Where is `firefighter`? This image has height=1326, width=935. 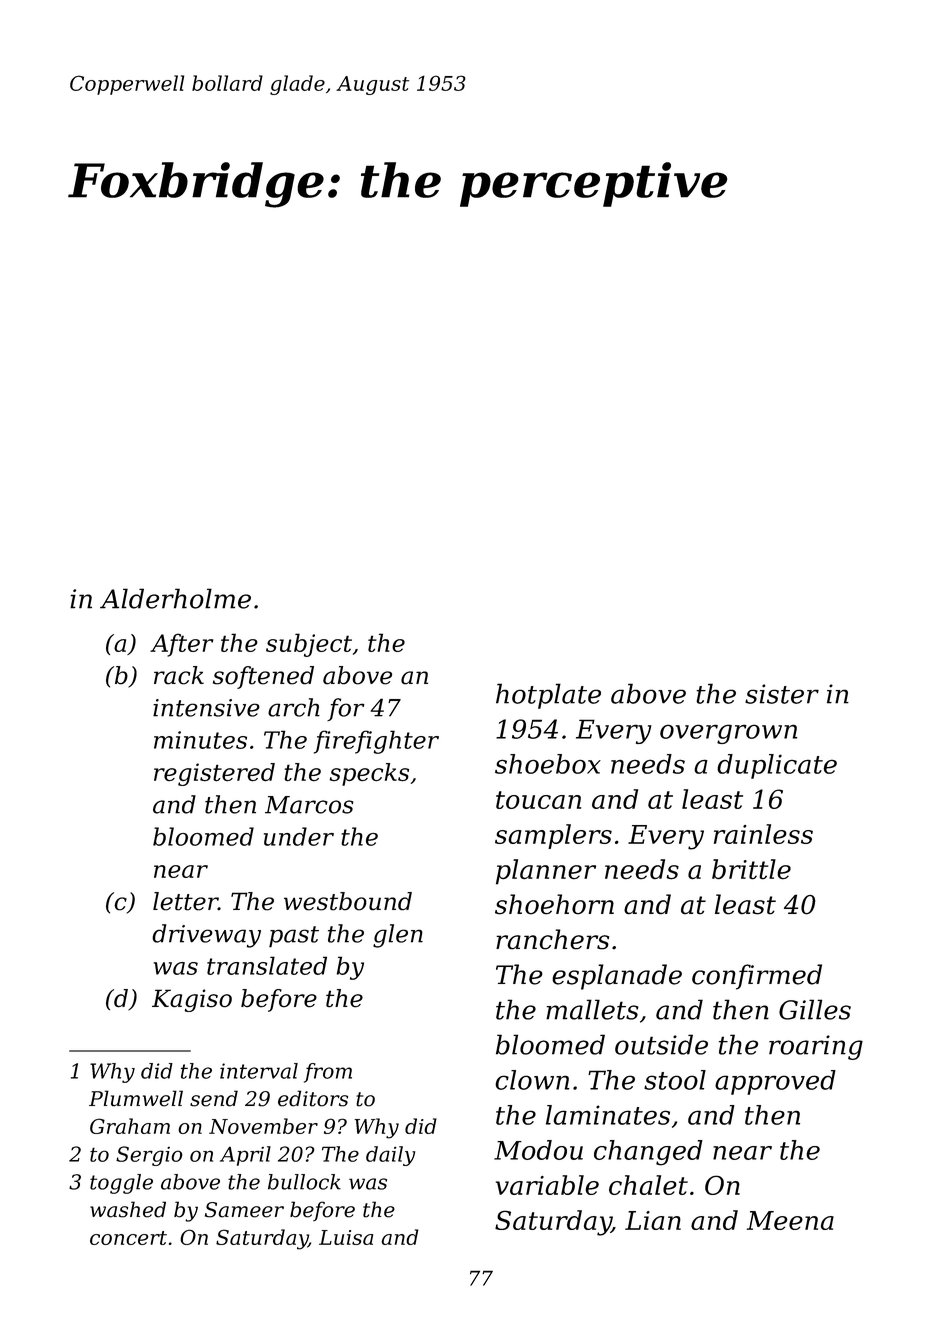 firefighter is located at coordinates (376, 742).
